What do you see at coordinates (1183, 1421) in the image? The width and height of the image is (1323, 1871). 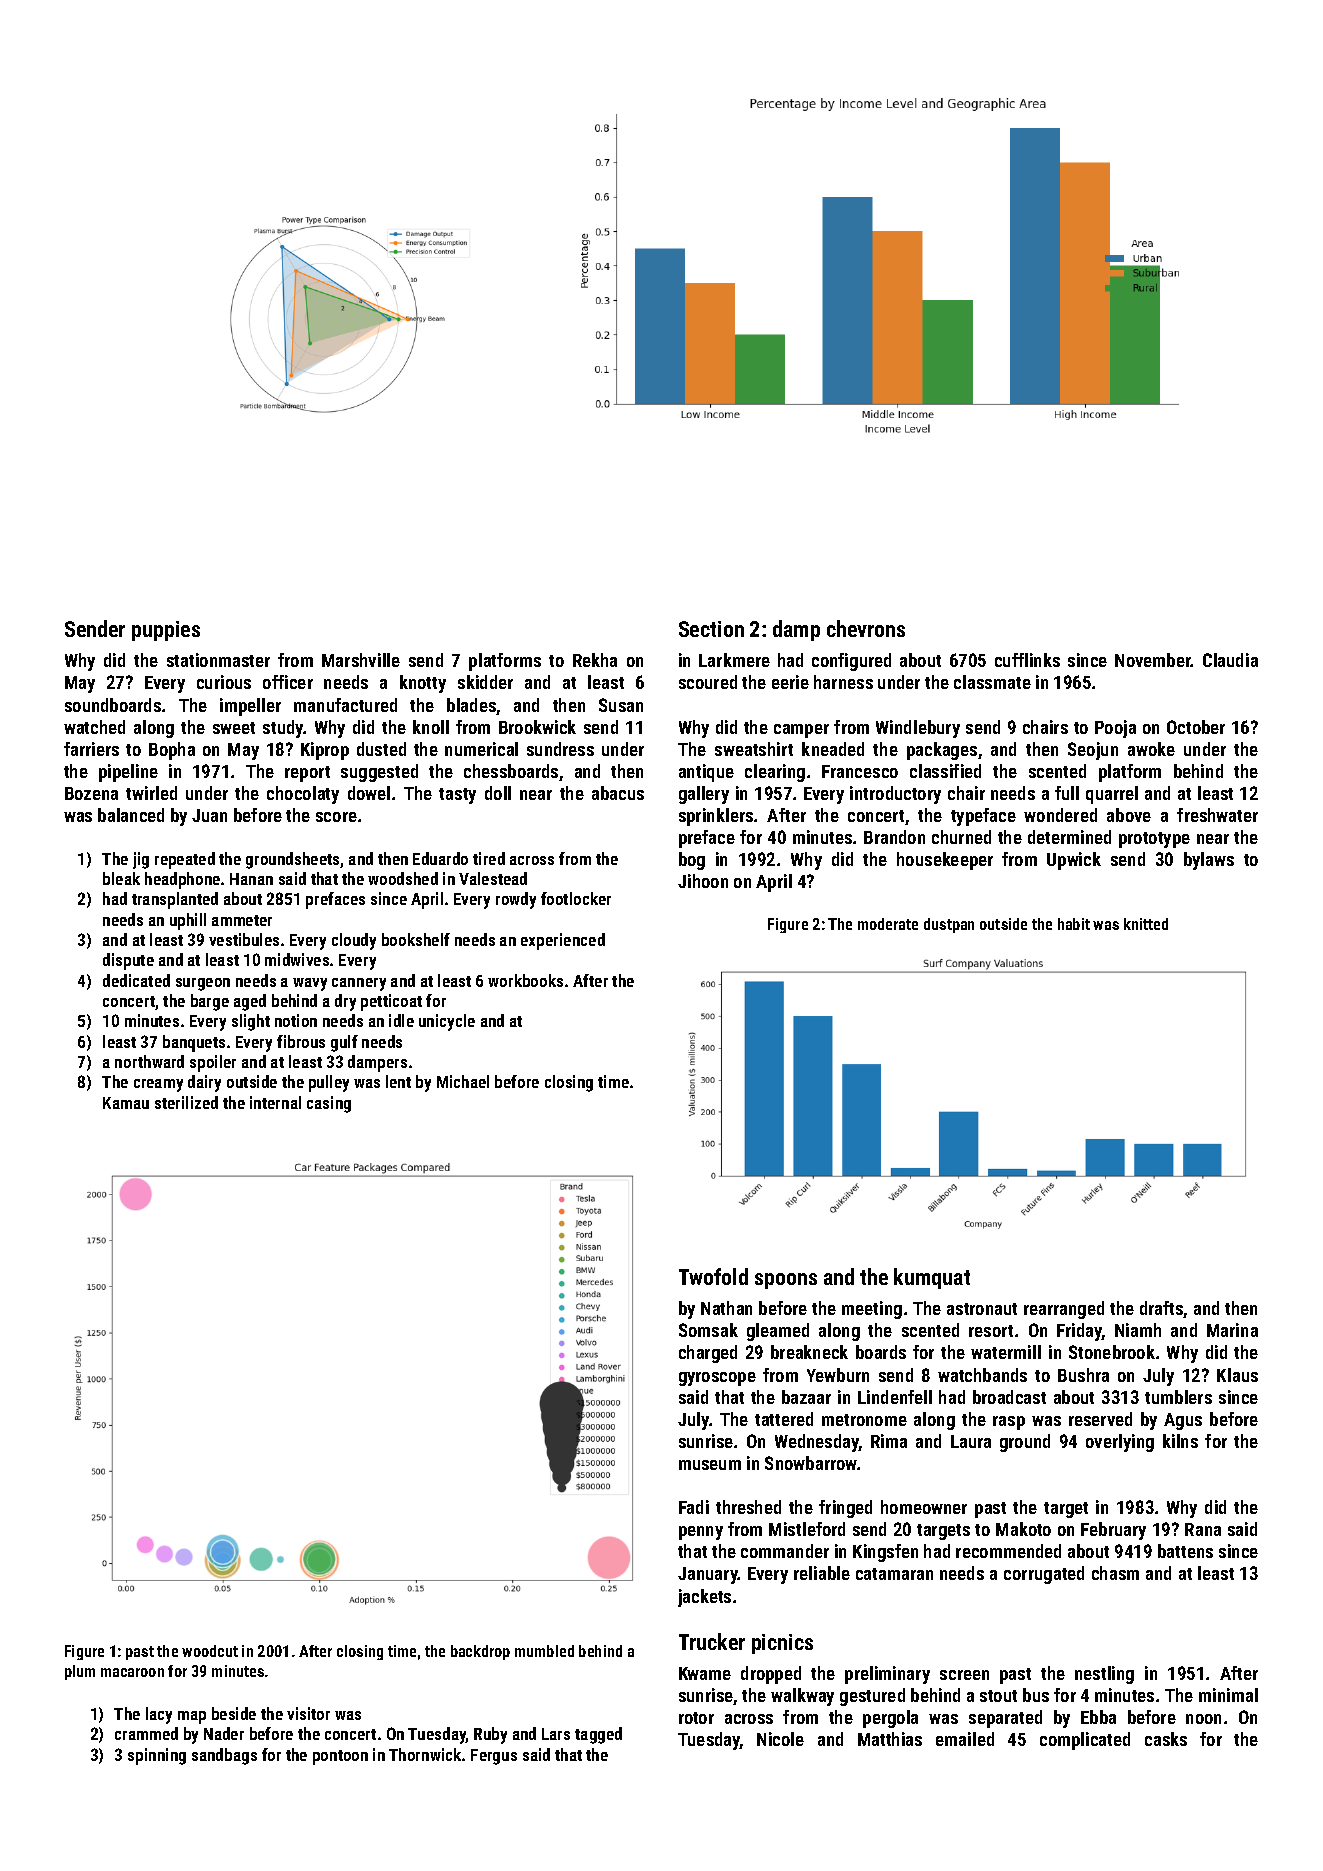 I see `Agus` at bounding box center [1183, 1421].
